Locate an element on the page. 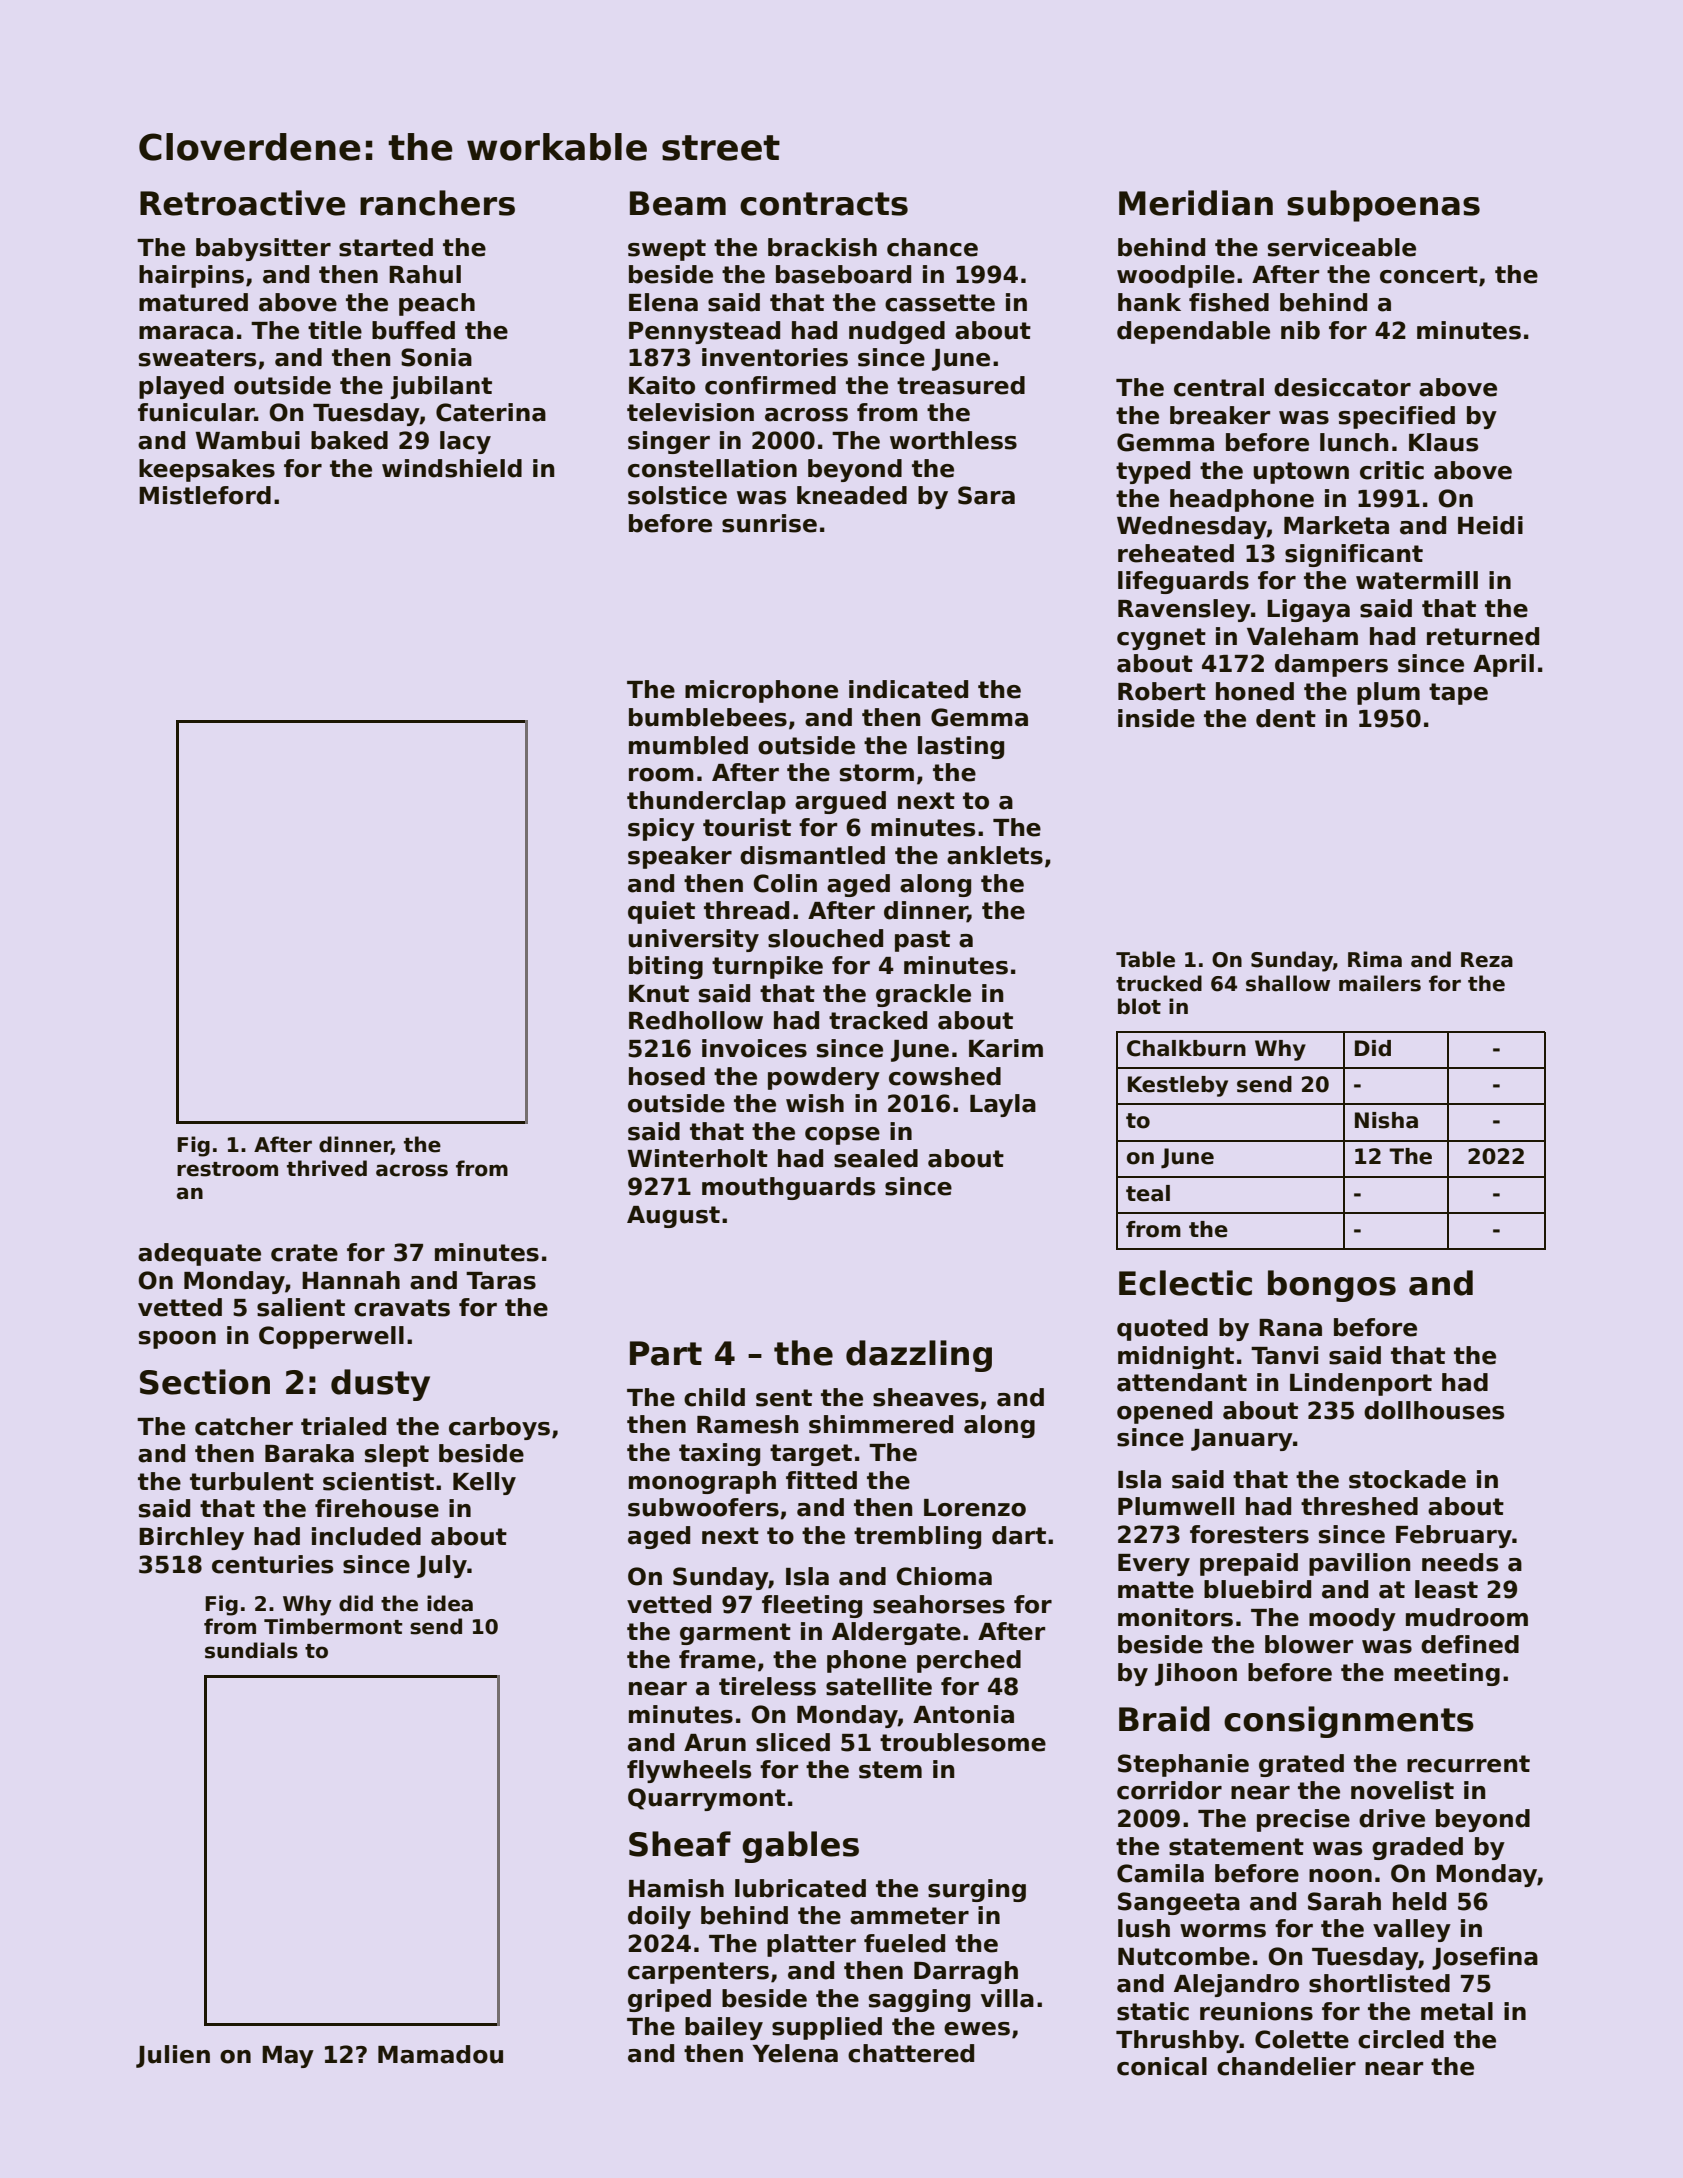  singer is located at coordinates (669, 442).
